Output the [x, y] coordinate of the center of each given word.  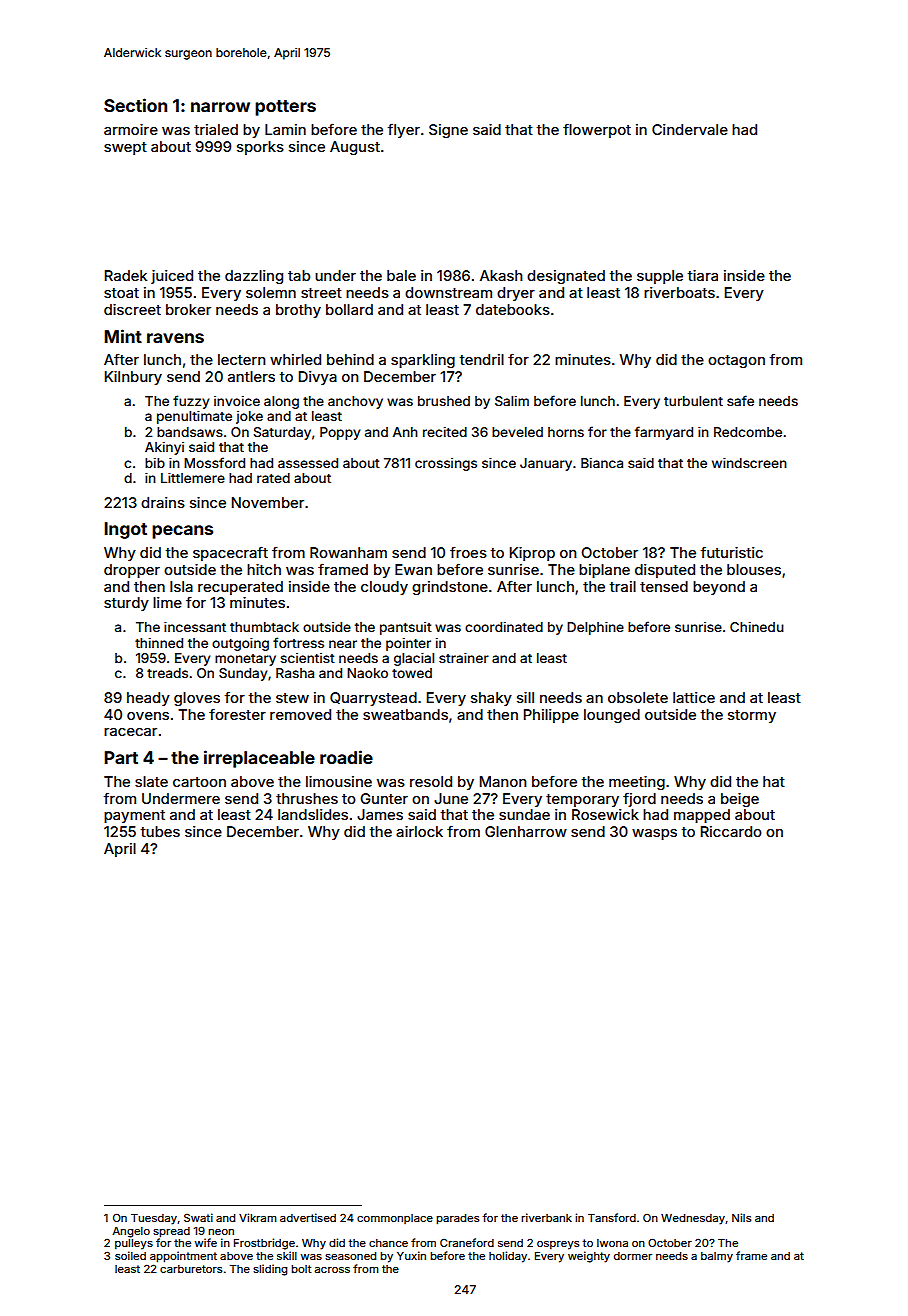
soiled [130, 1255]
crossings [446, 464]
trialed [216, 129]
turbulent [693, 401]
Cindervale [690, 129]
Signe [448, 131]
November [268, 502]
